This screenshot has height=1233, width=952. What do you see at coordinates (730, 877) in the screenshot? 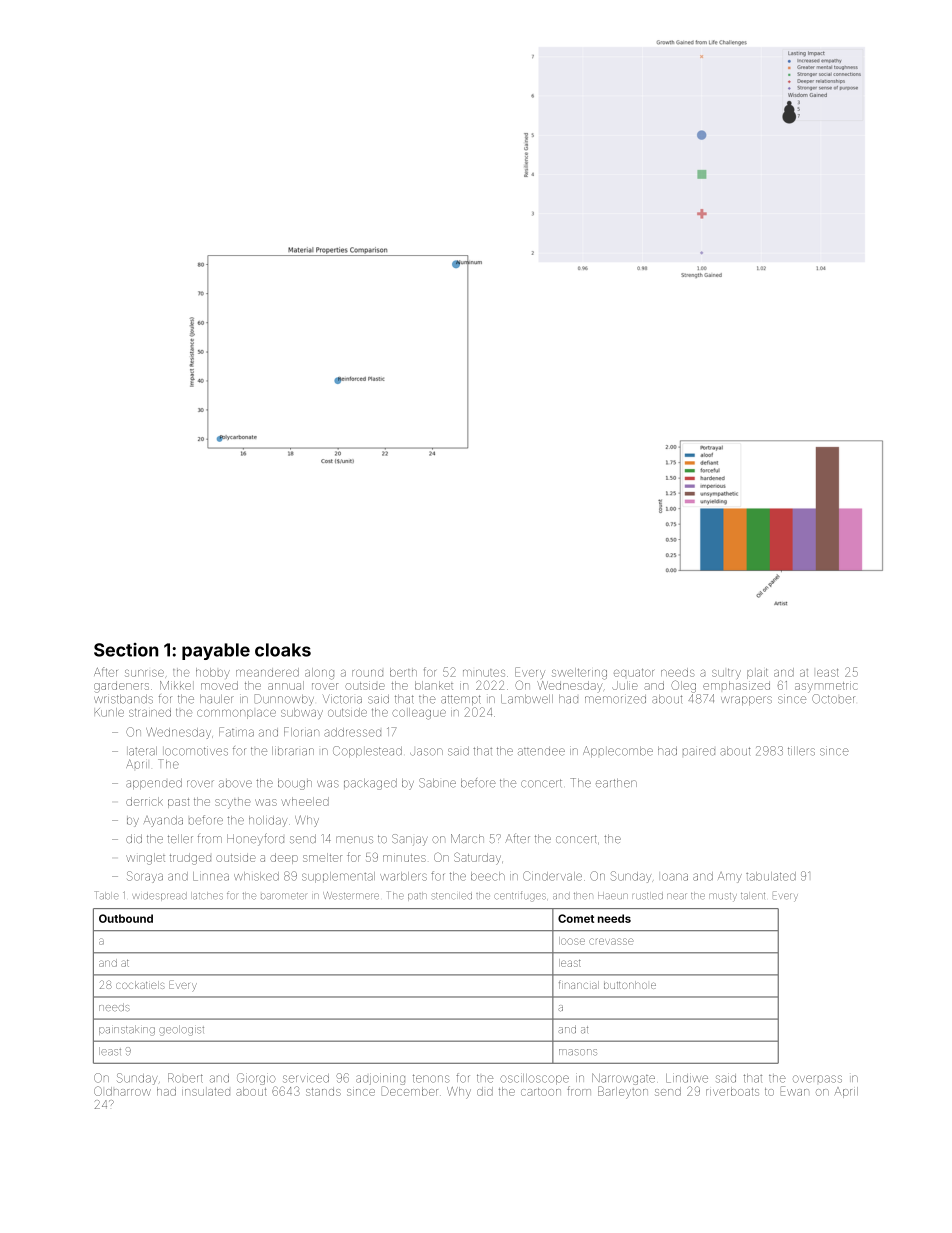
I see `Amy` at bounding box center [730, 877].
